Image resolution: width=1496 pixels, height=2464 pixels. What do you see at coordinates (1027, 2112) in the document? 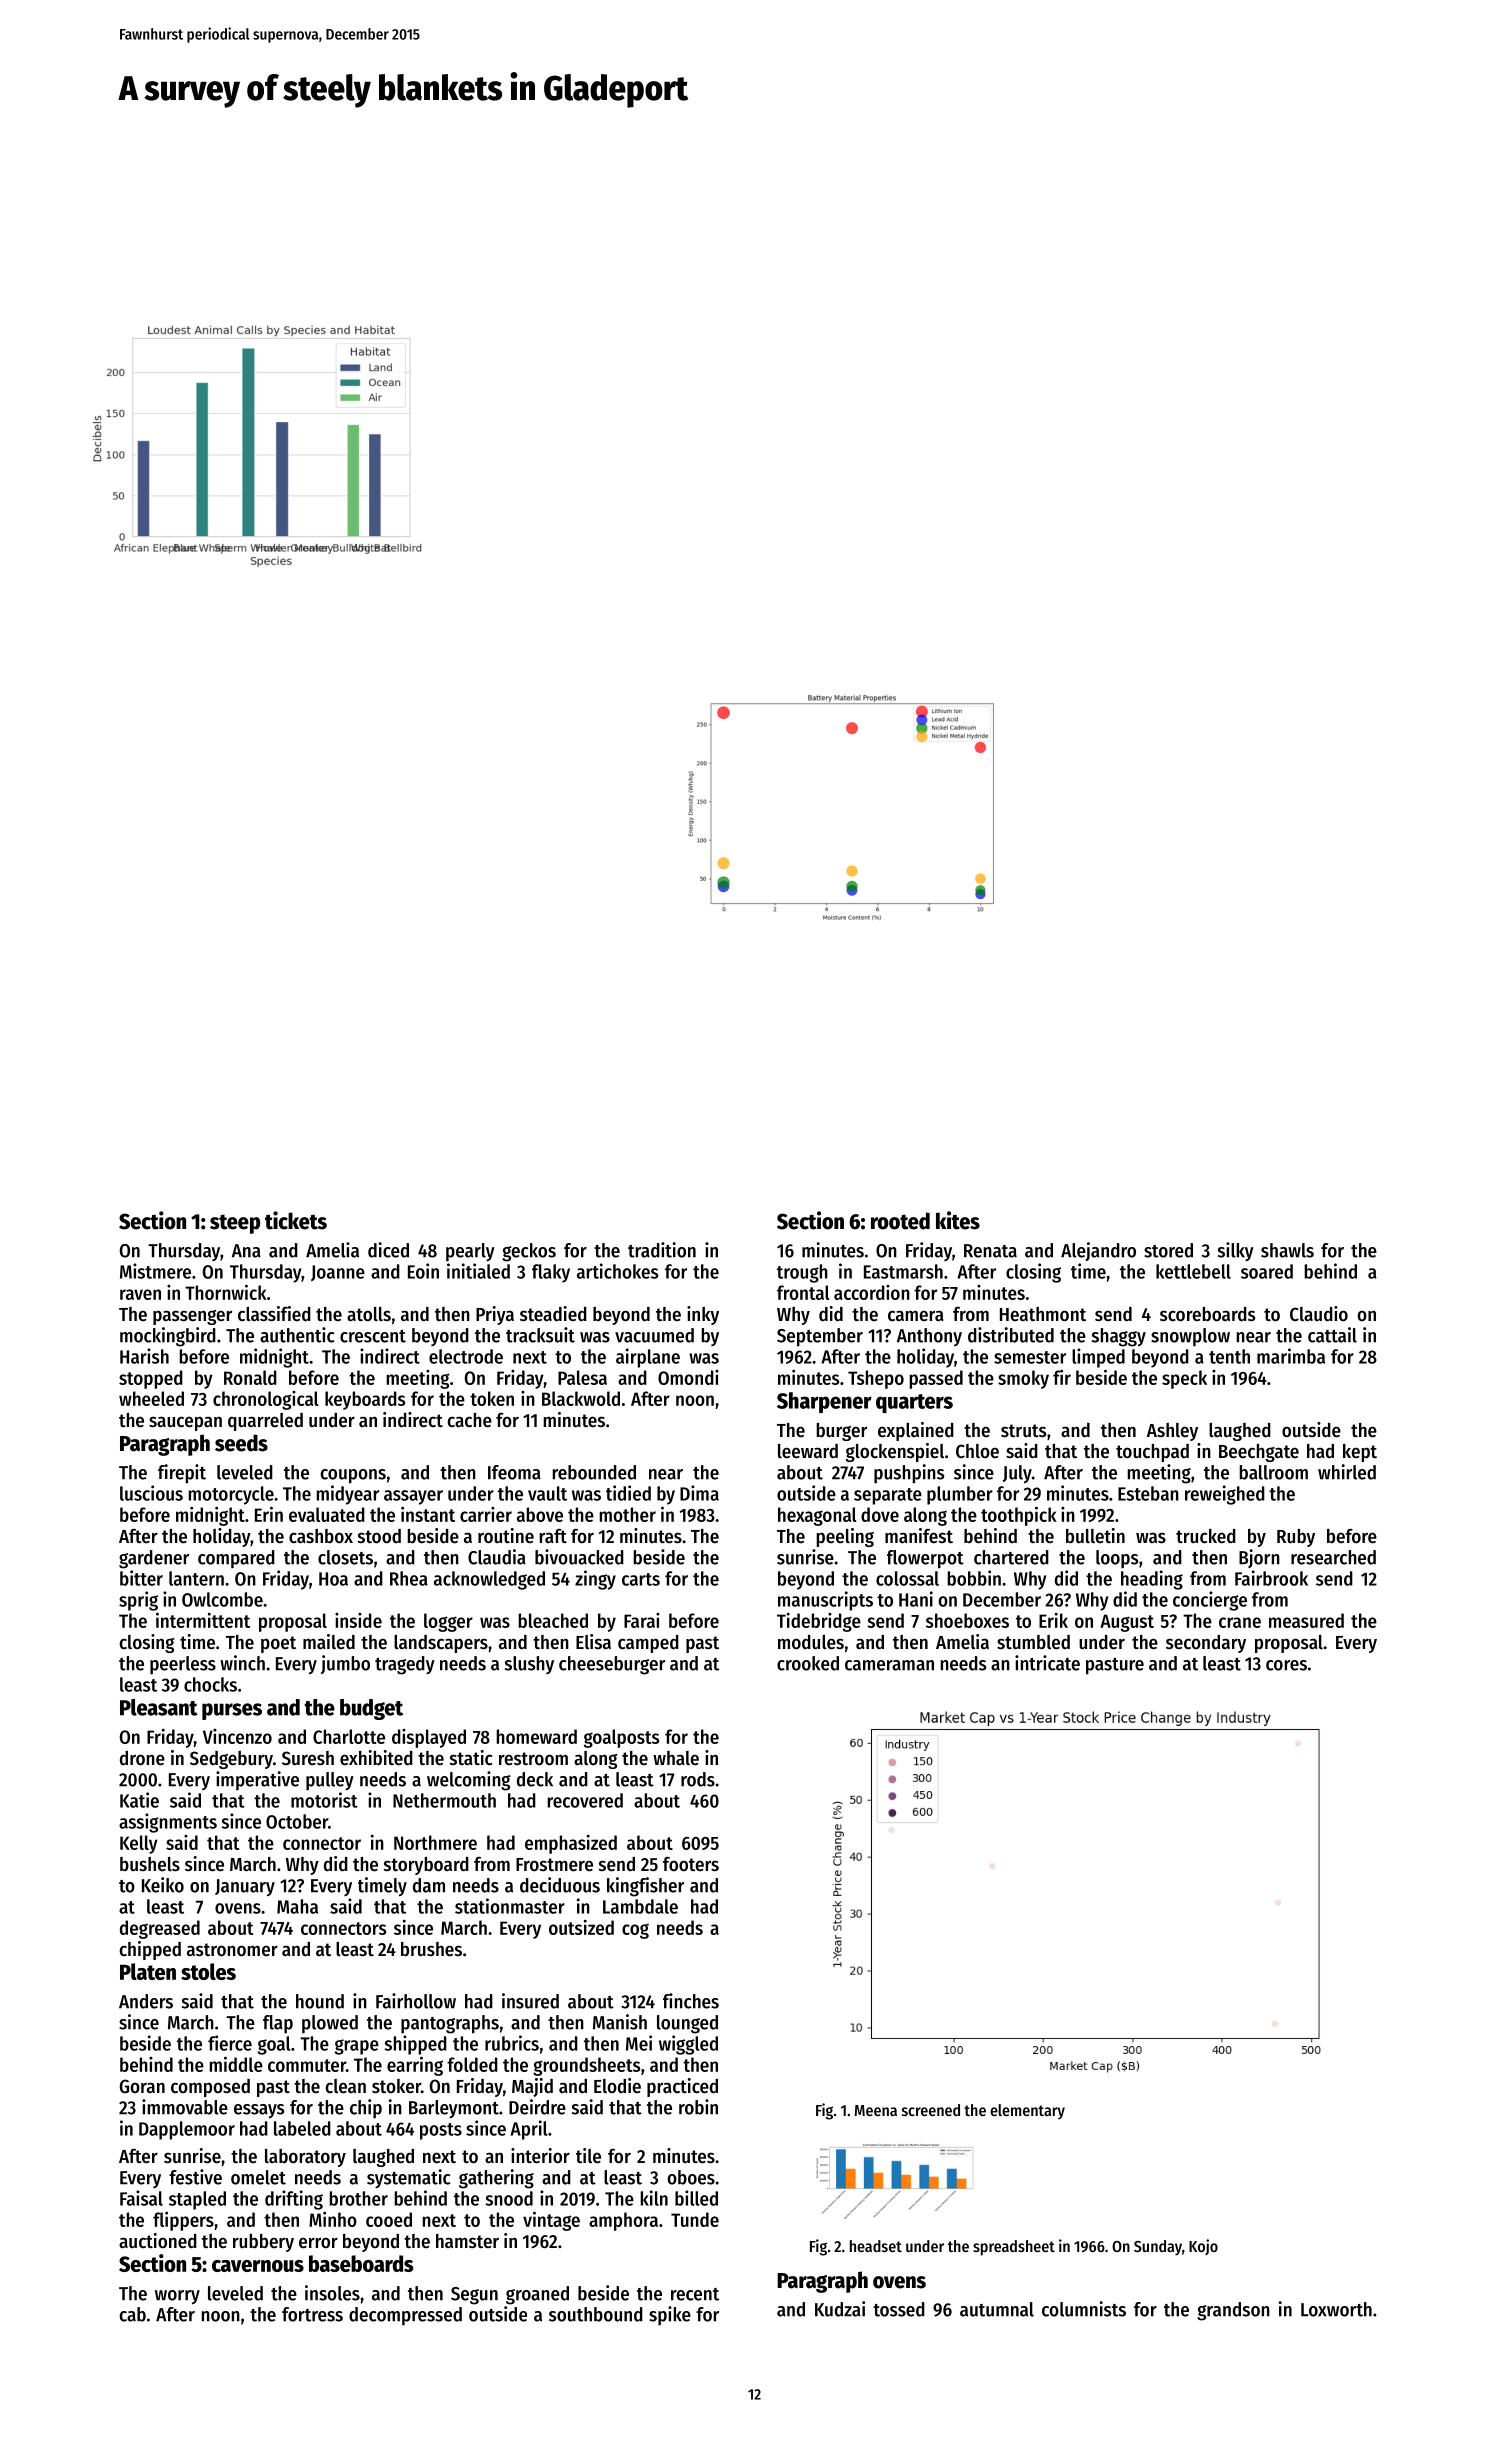
I see `elementary` at bounding box center [1027, 2112].
